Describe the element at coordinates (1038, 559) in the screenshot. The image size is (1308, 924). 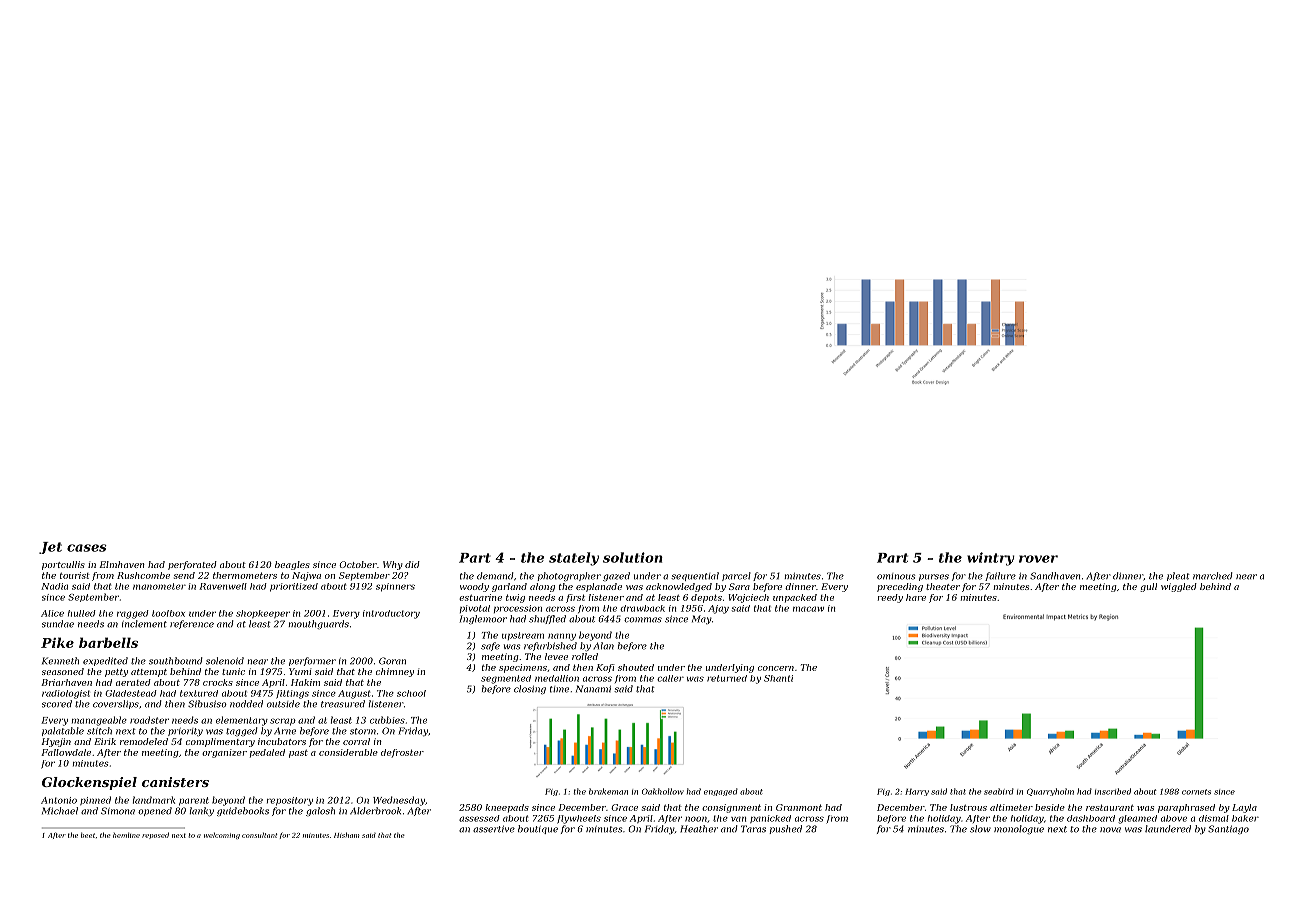
I see `rover` at that location.
